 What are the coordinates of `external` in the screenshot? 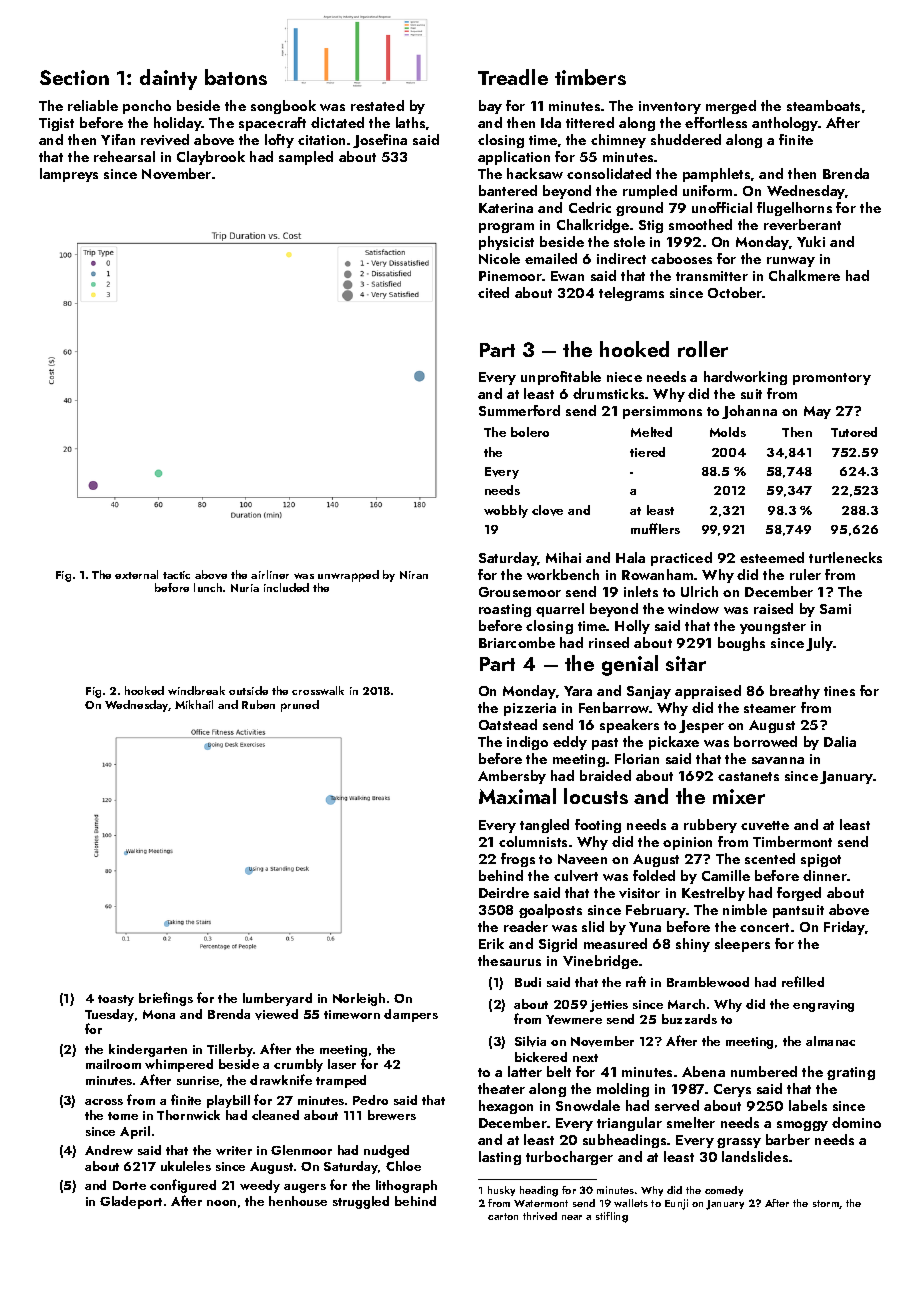 It's located at (136, 574).
